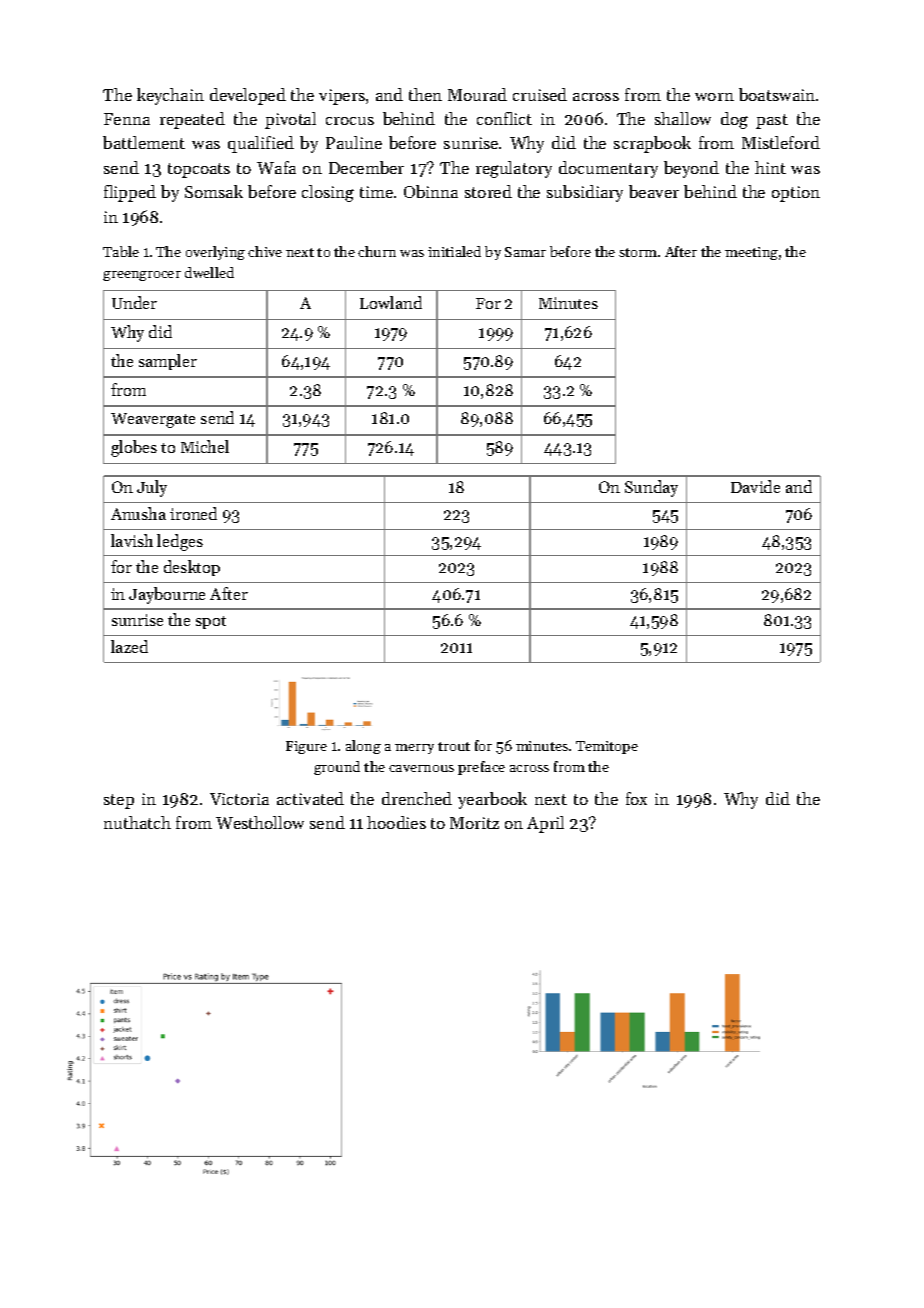 The width and height of the image is (924, 1308). Describe the element at coordinates (391, 302) in the image. I see `Lowland` at that location.
